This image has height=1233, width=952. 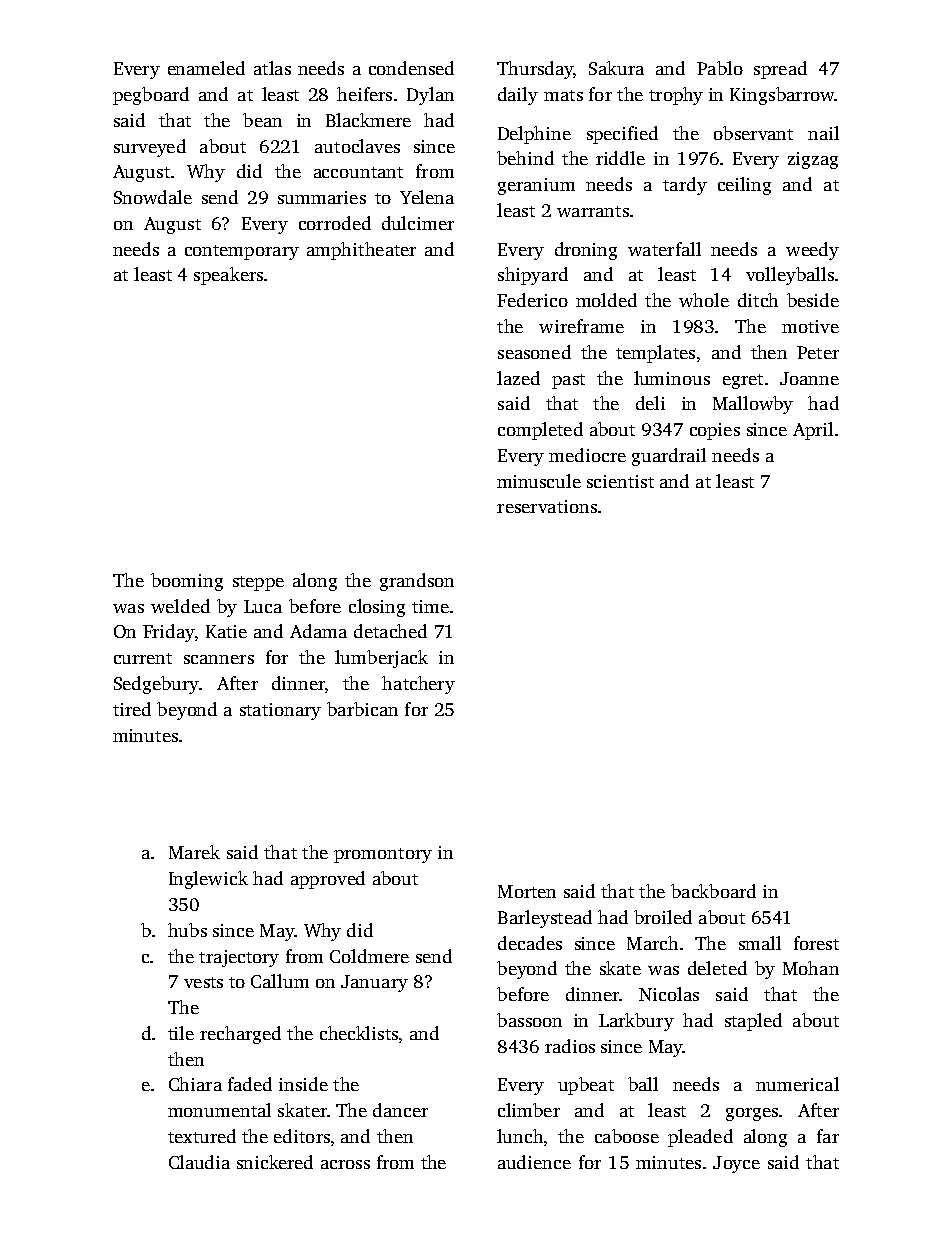 What do you see at coordinates (720, 68) in the image?
I see `Pablo` at bounding box center [720, 68].
